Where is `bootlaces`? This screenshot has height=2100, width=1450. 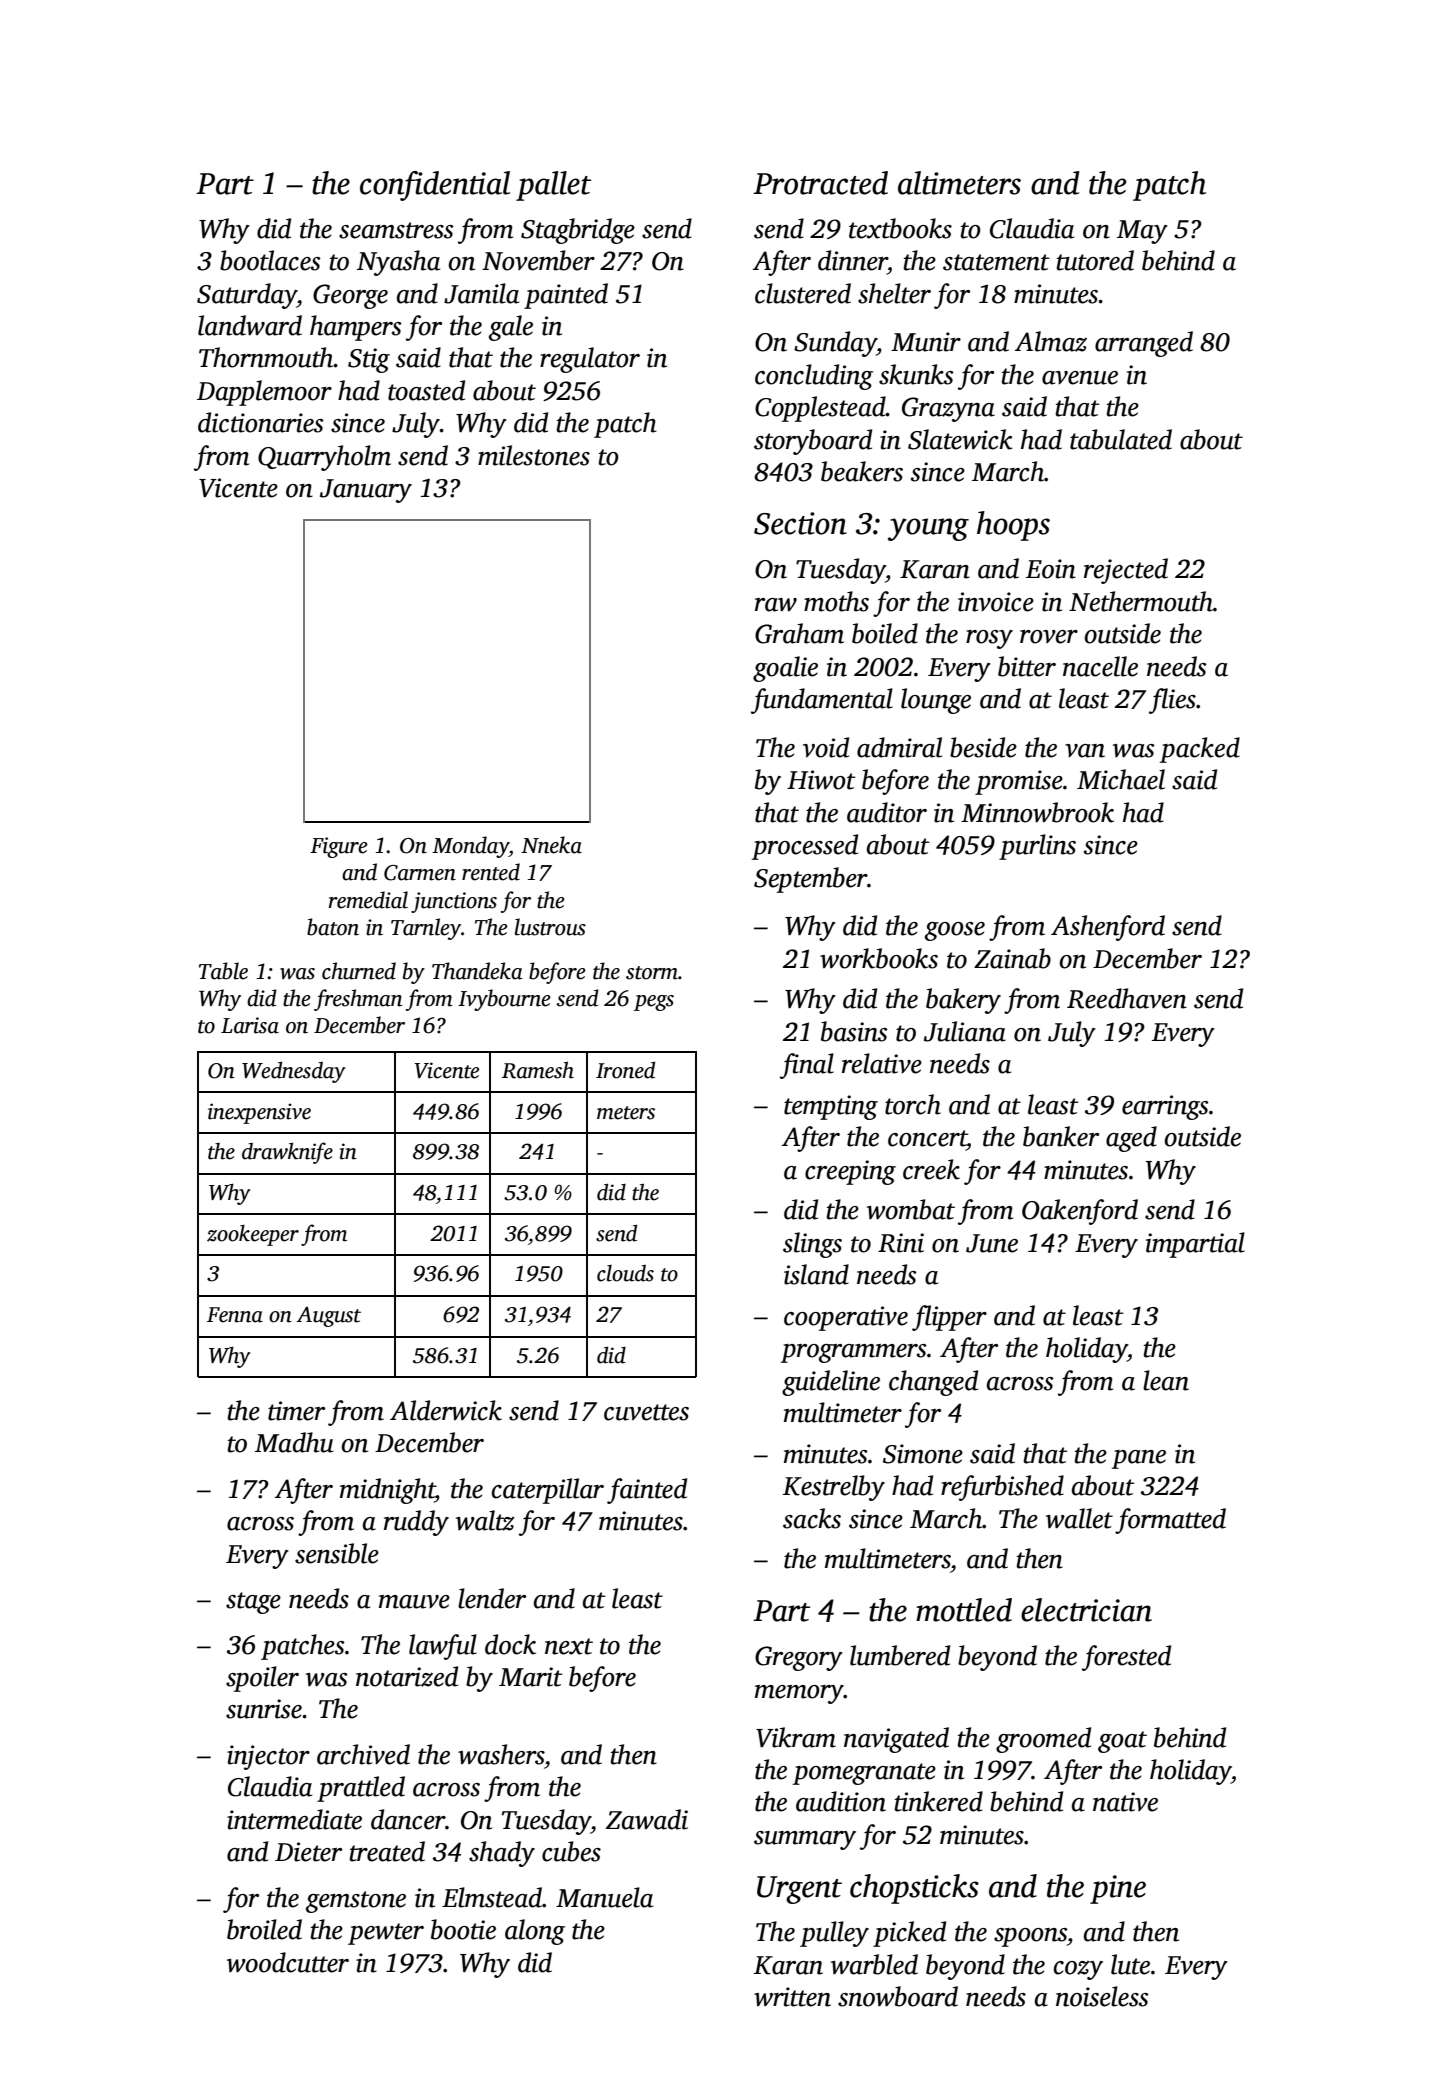
bootlaces is located at coordinates (270, 260).
